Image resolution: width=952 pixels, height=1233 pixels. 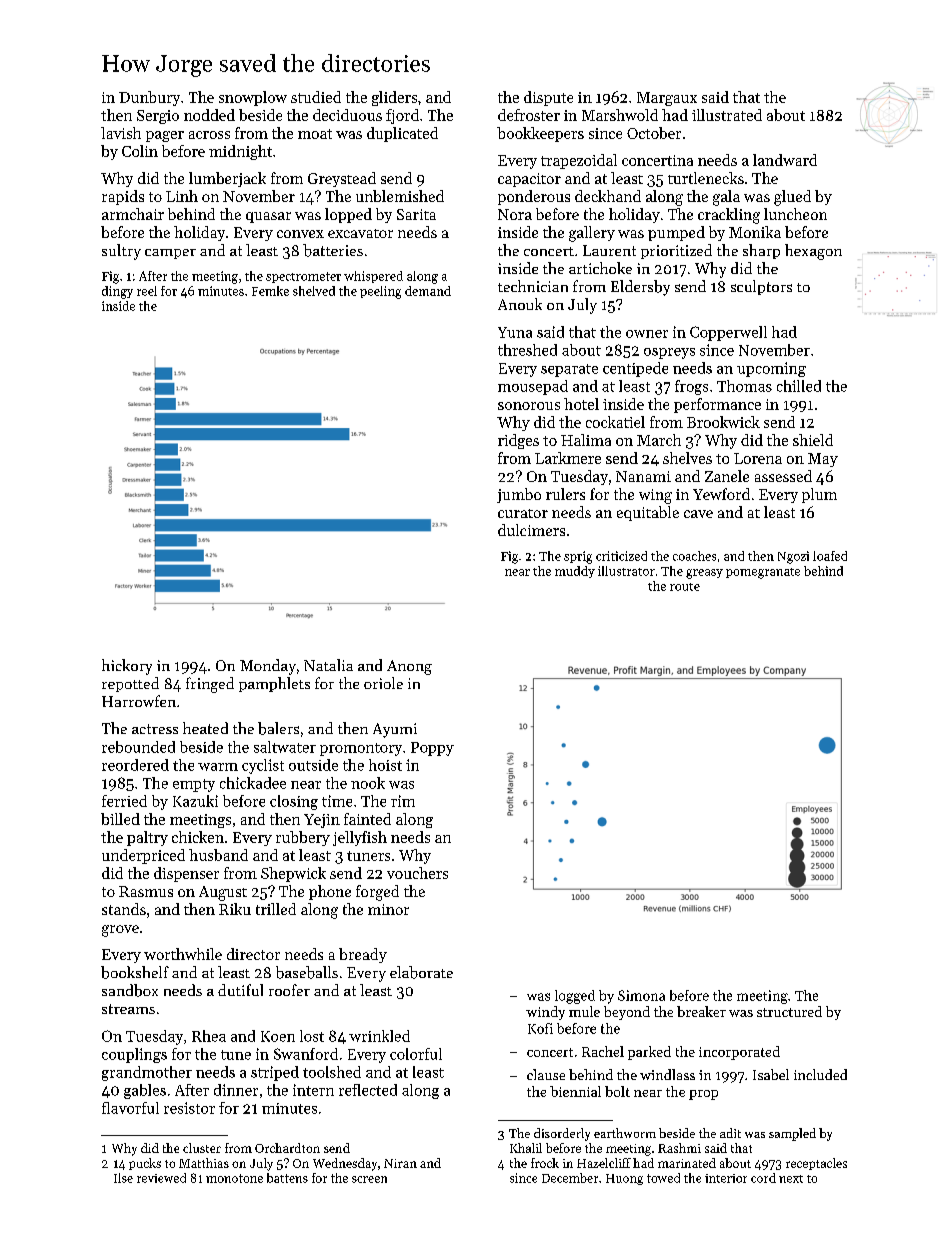 What do you see at coordinates (274, 684) in the screenshot?
I see `pamphlets` at bounding box center [274, 684].
